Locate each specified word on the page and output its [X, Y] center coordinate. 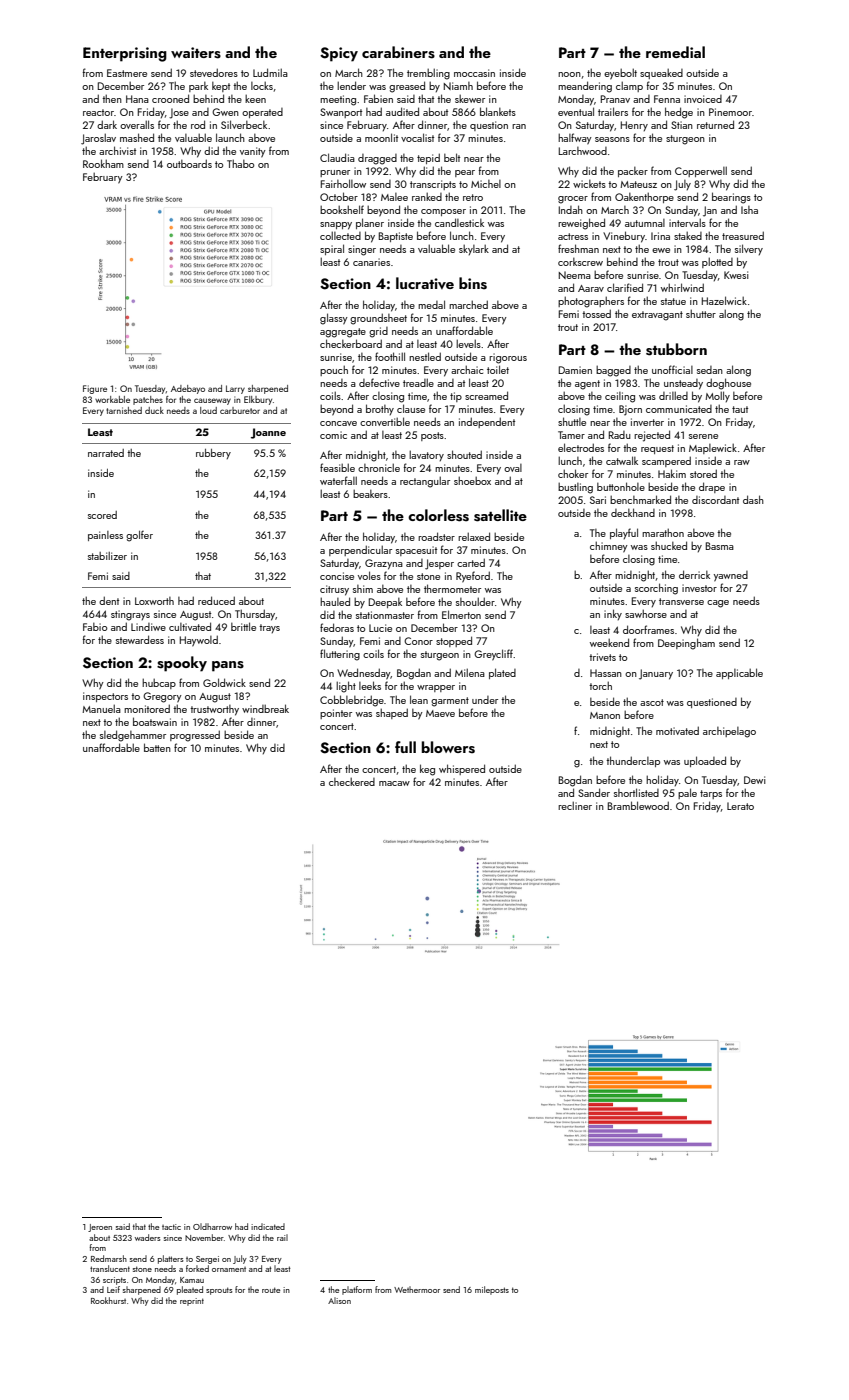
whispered [462, 769]
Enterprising [125, 54]
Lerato [740, 806]
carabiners [398, 52]
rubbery [213, 454]
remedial [675, 52]
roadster [436, 536]
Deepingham [686, 644]
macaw [394, 783]
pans [228, 666]
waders [147, 1237]
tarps [711, 794]
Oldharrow [212, 1226]
